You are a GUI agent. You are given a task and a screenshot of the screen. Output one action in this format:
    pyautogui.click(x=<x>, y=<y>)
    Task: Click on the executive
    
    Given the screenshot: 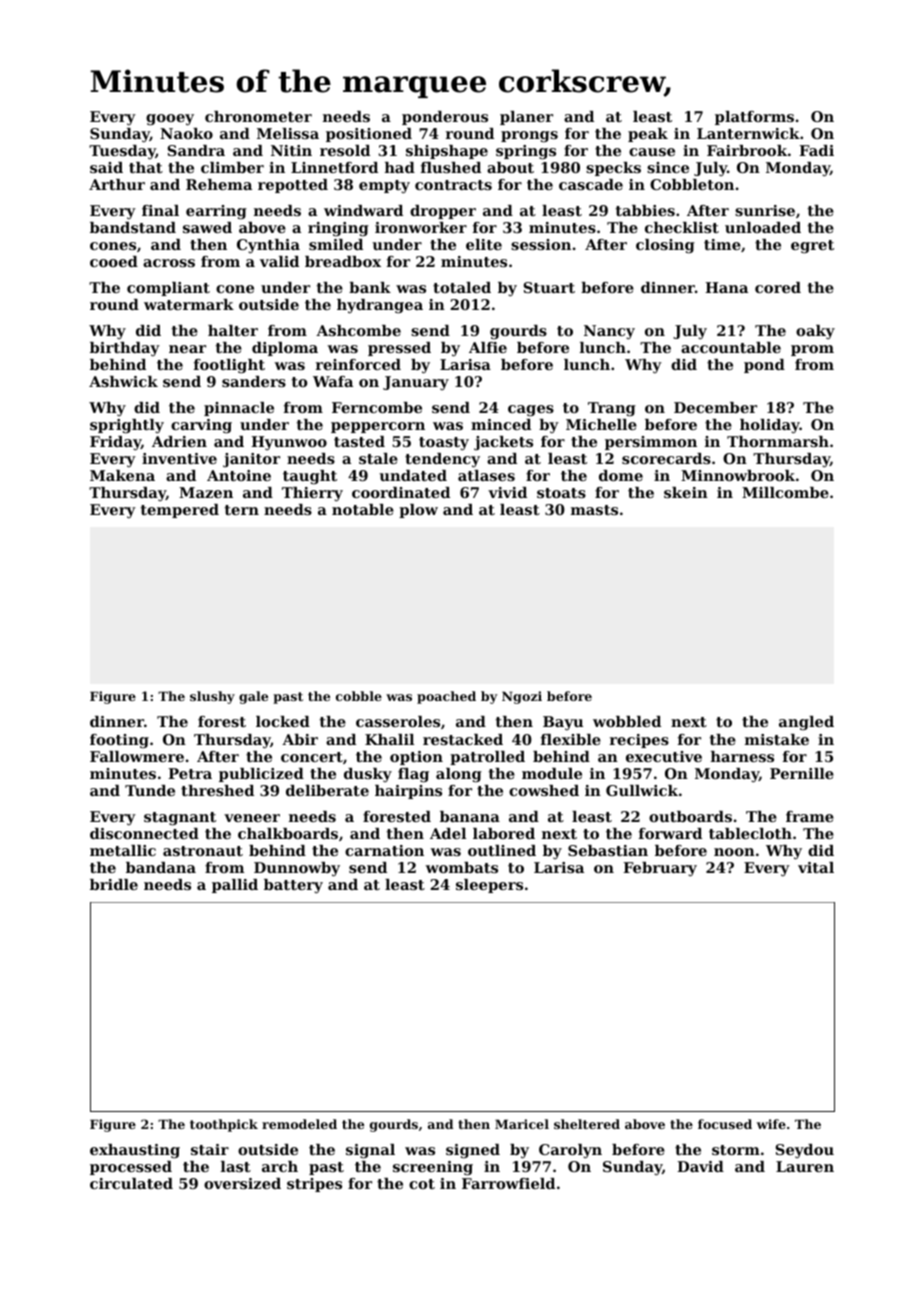 What is the action you would take?
    pyautogui.click(x=664, y=756)
